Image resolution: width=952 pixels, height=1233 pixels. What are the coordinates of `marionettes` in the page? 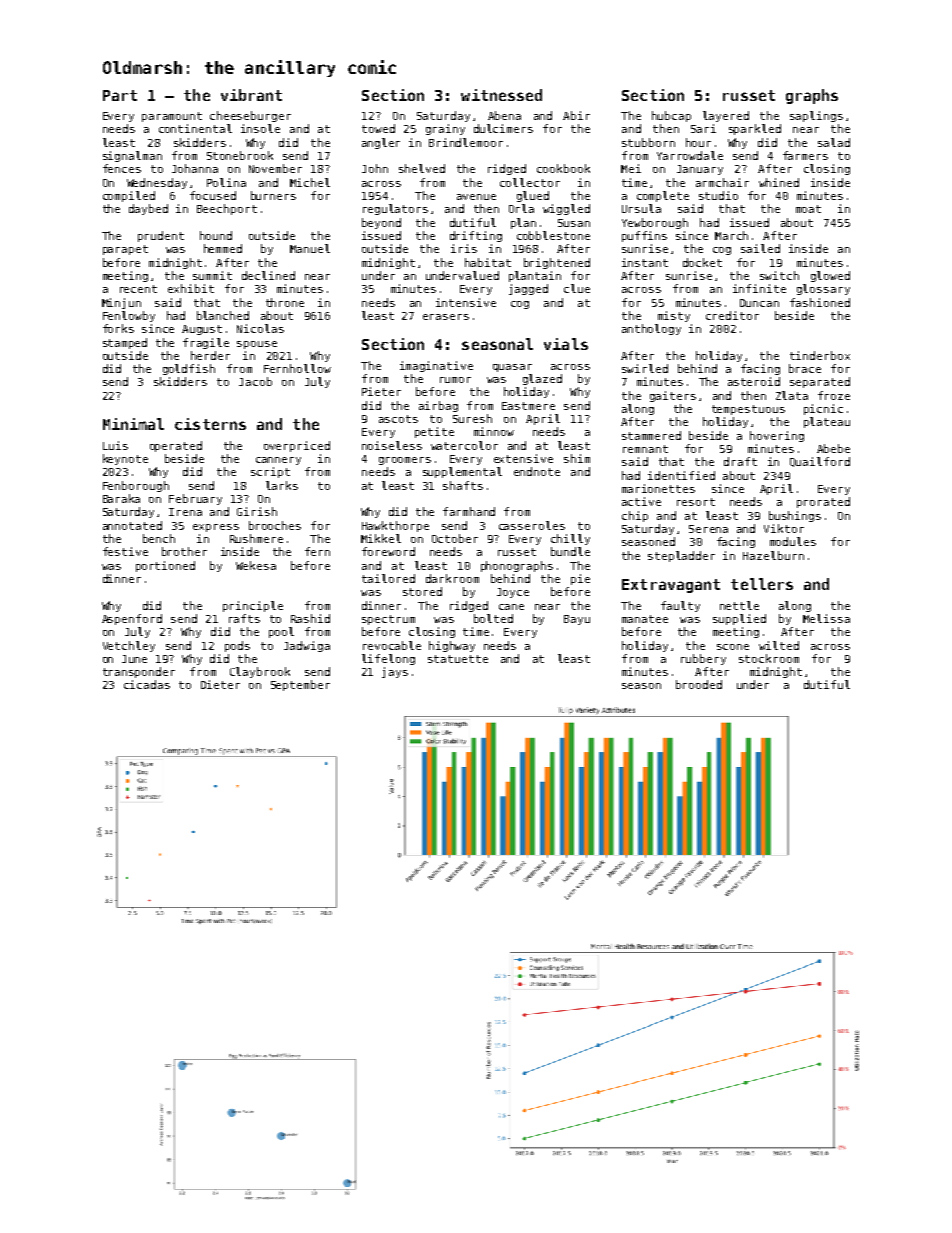 It's located at (658, 488).
